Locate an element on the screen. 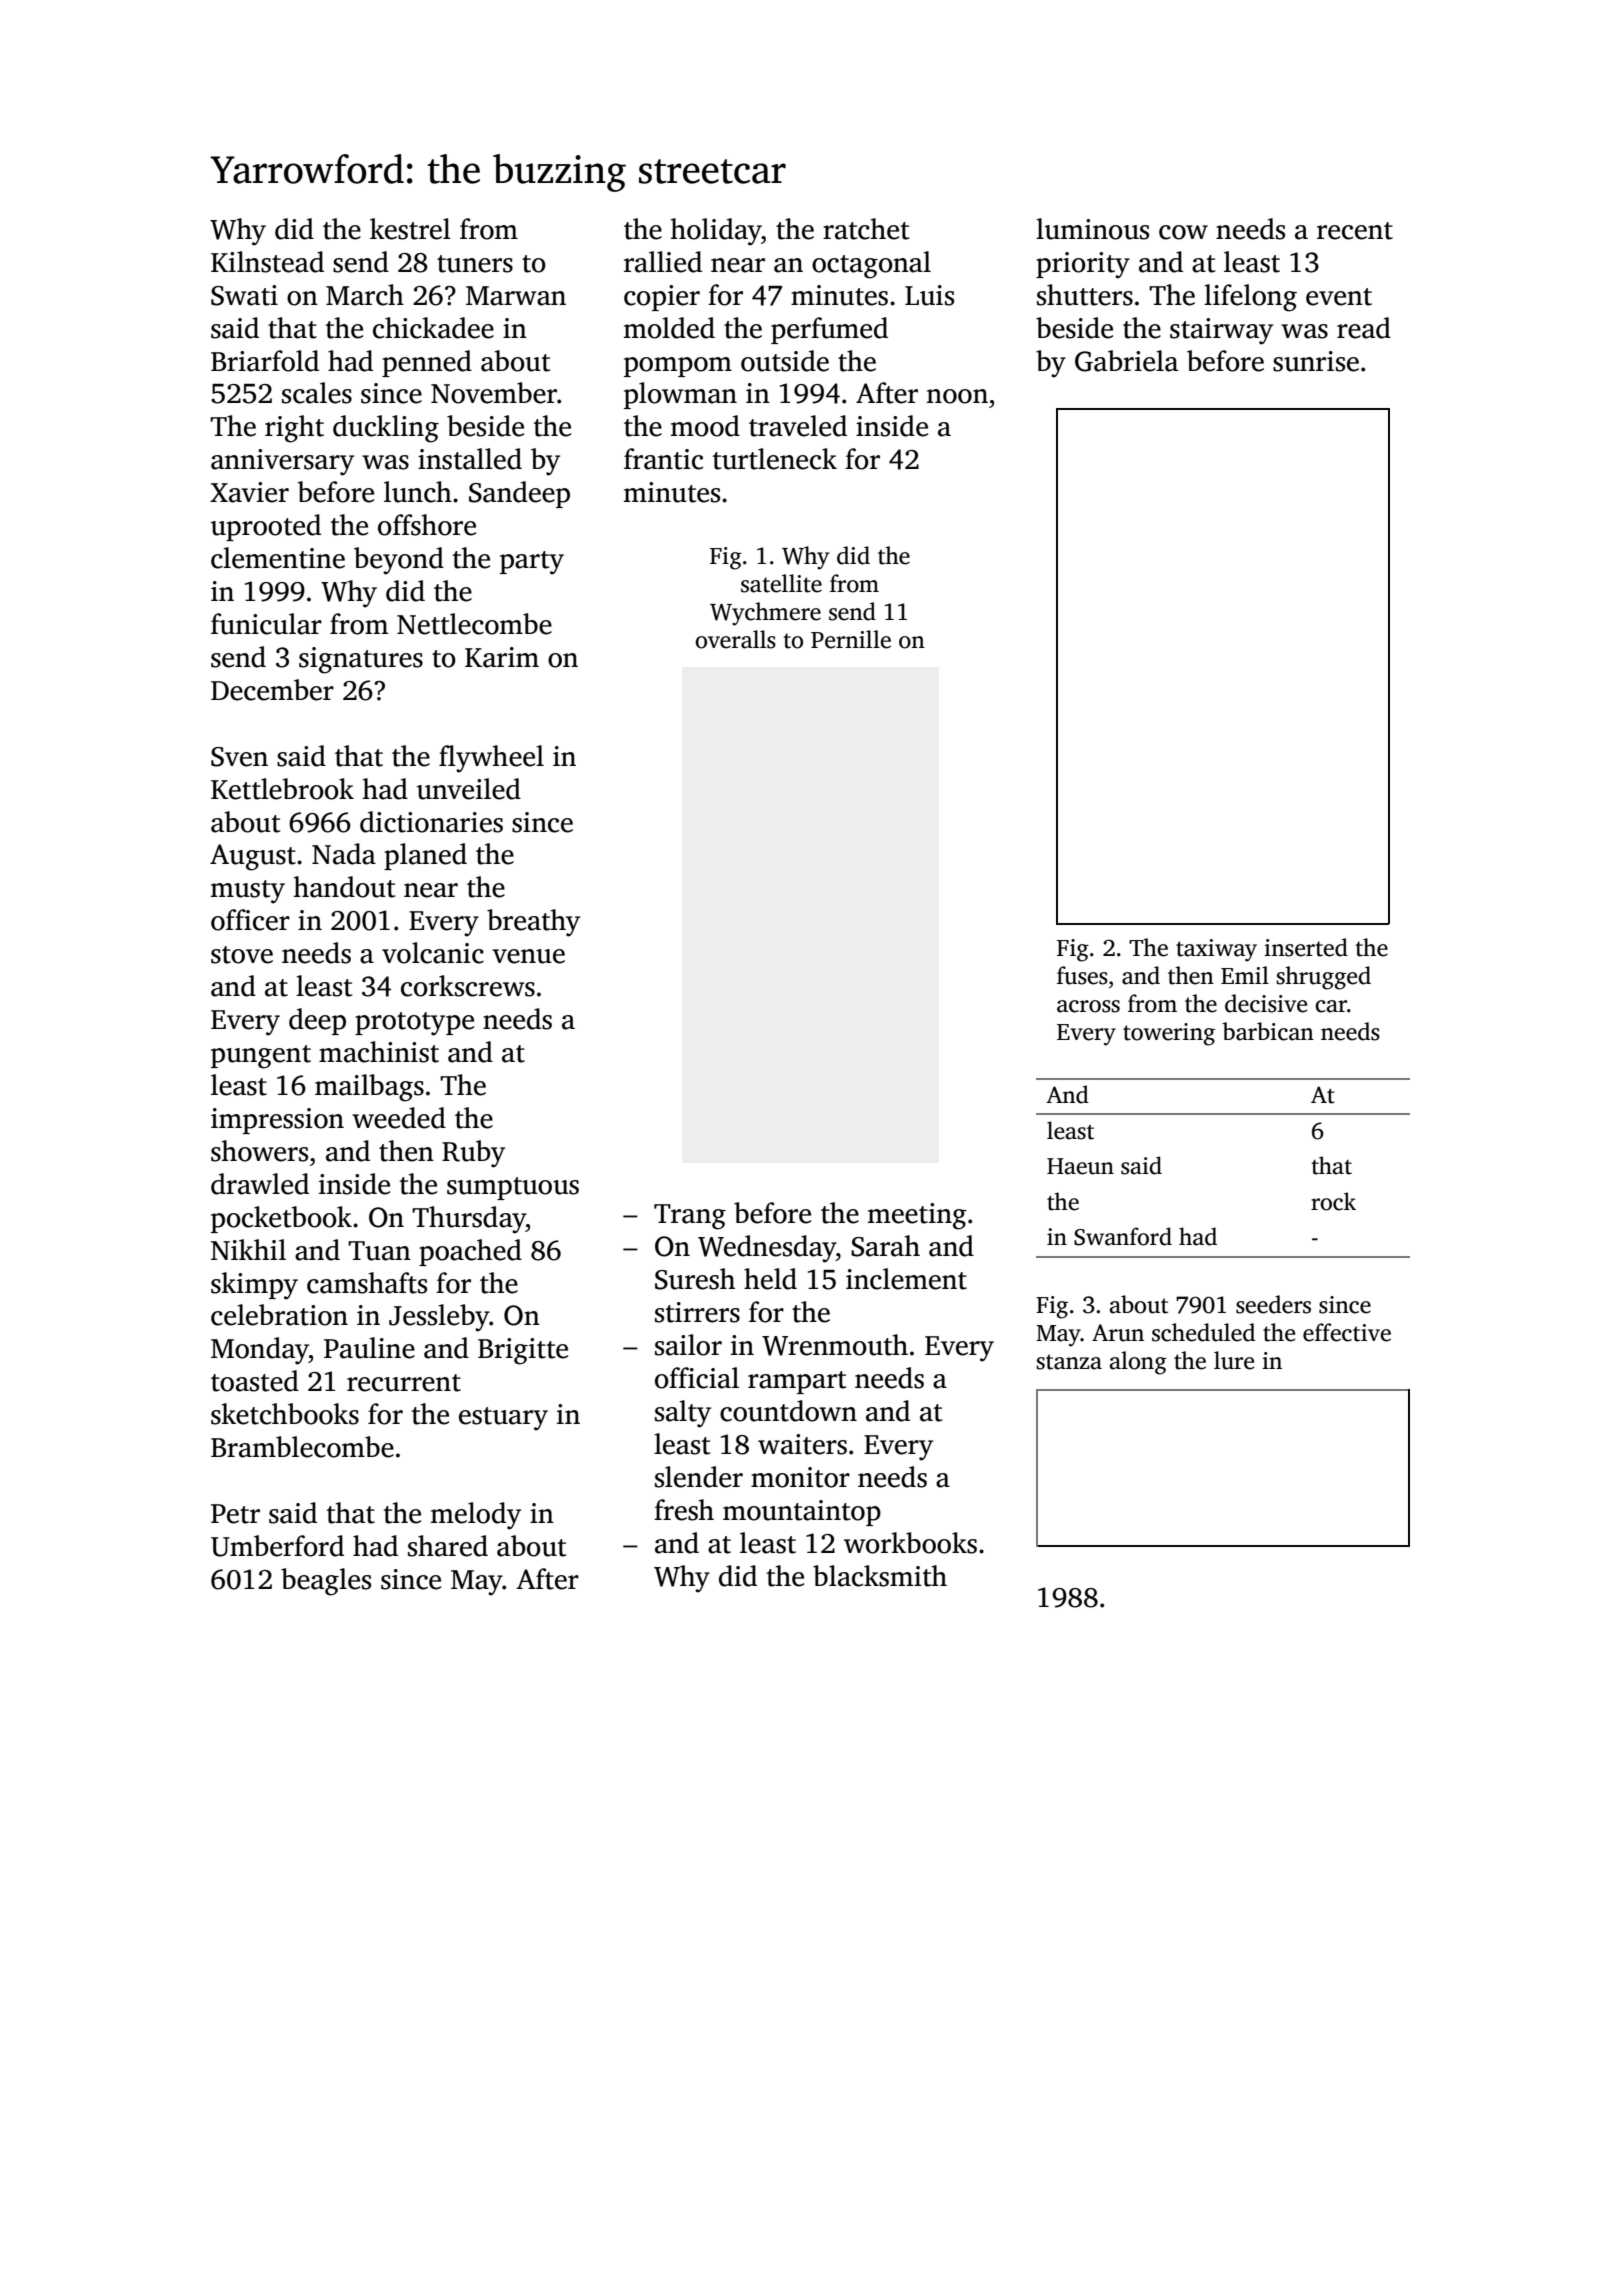 The width and height of the screenshot is (1620, 2292). March is located at coordinates (365, 295).
